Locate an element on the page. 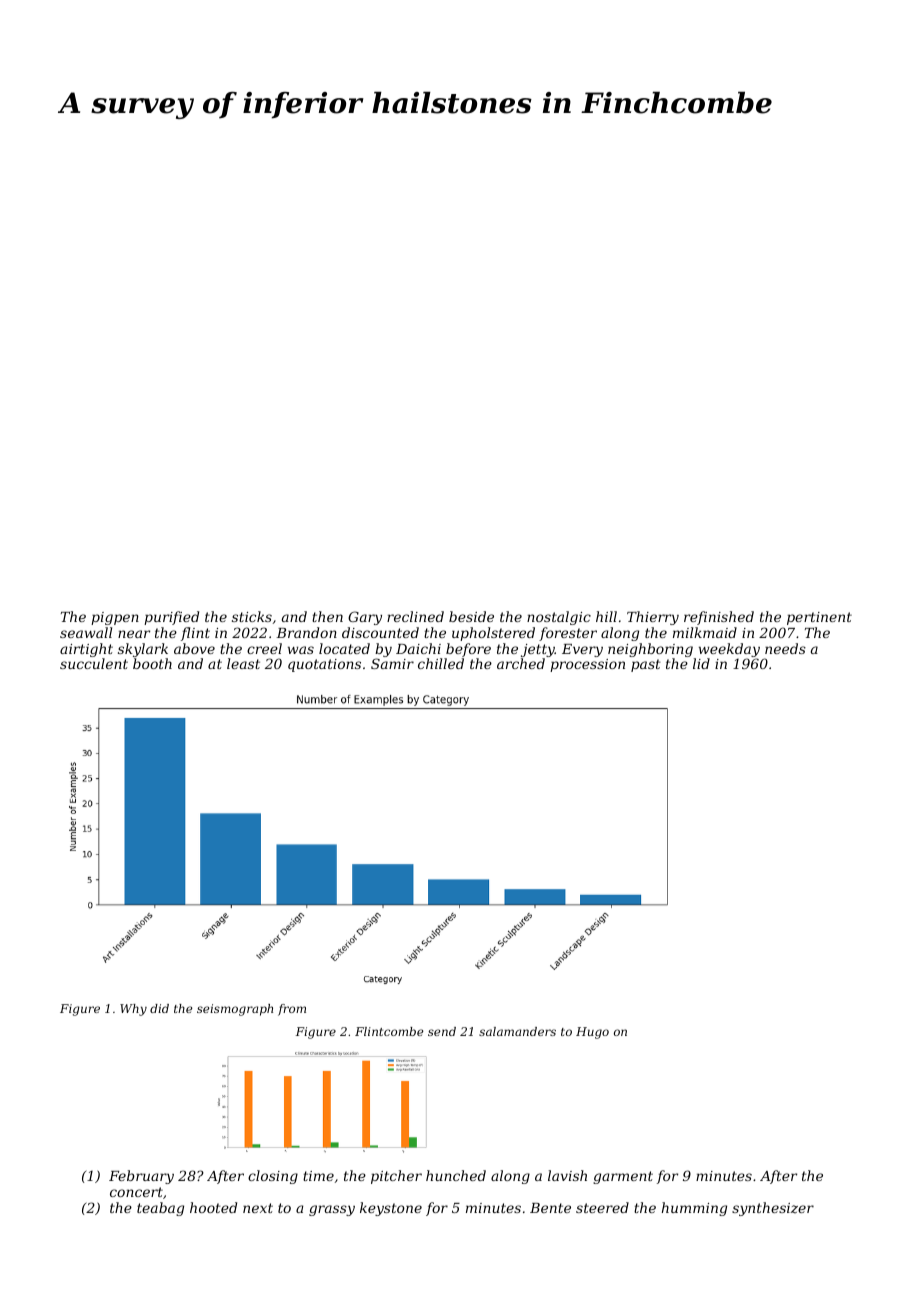 This page has height=1308, width=924. succulent is located at coordinates (94, 663).
